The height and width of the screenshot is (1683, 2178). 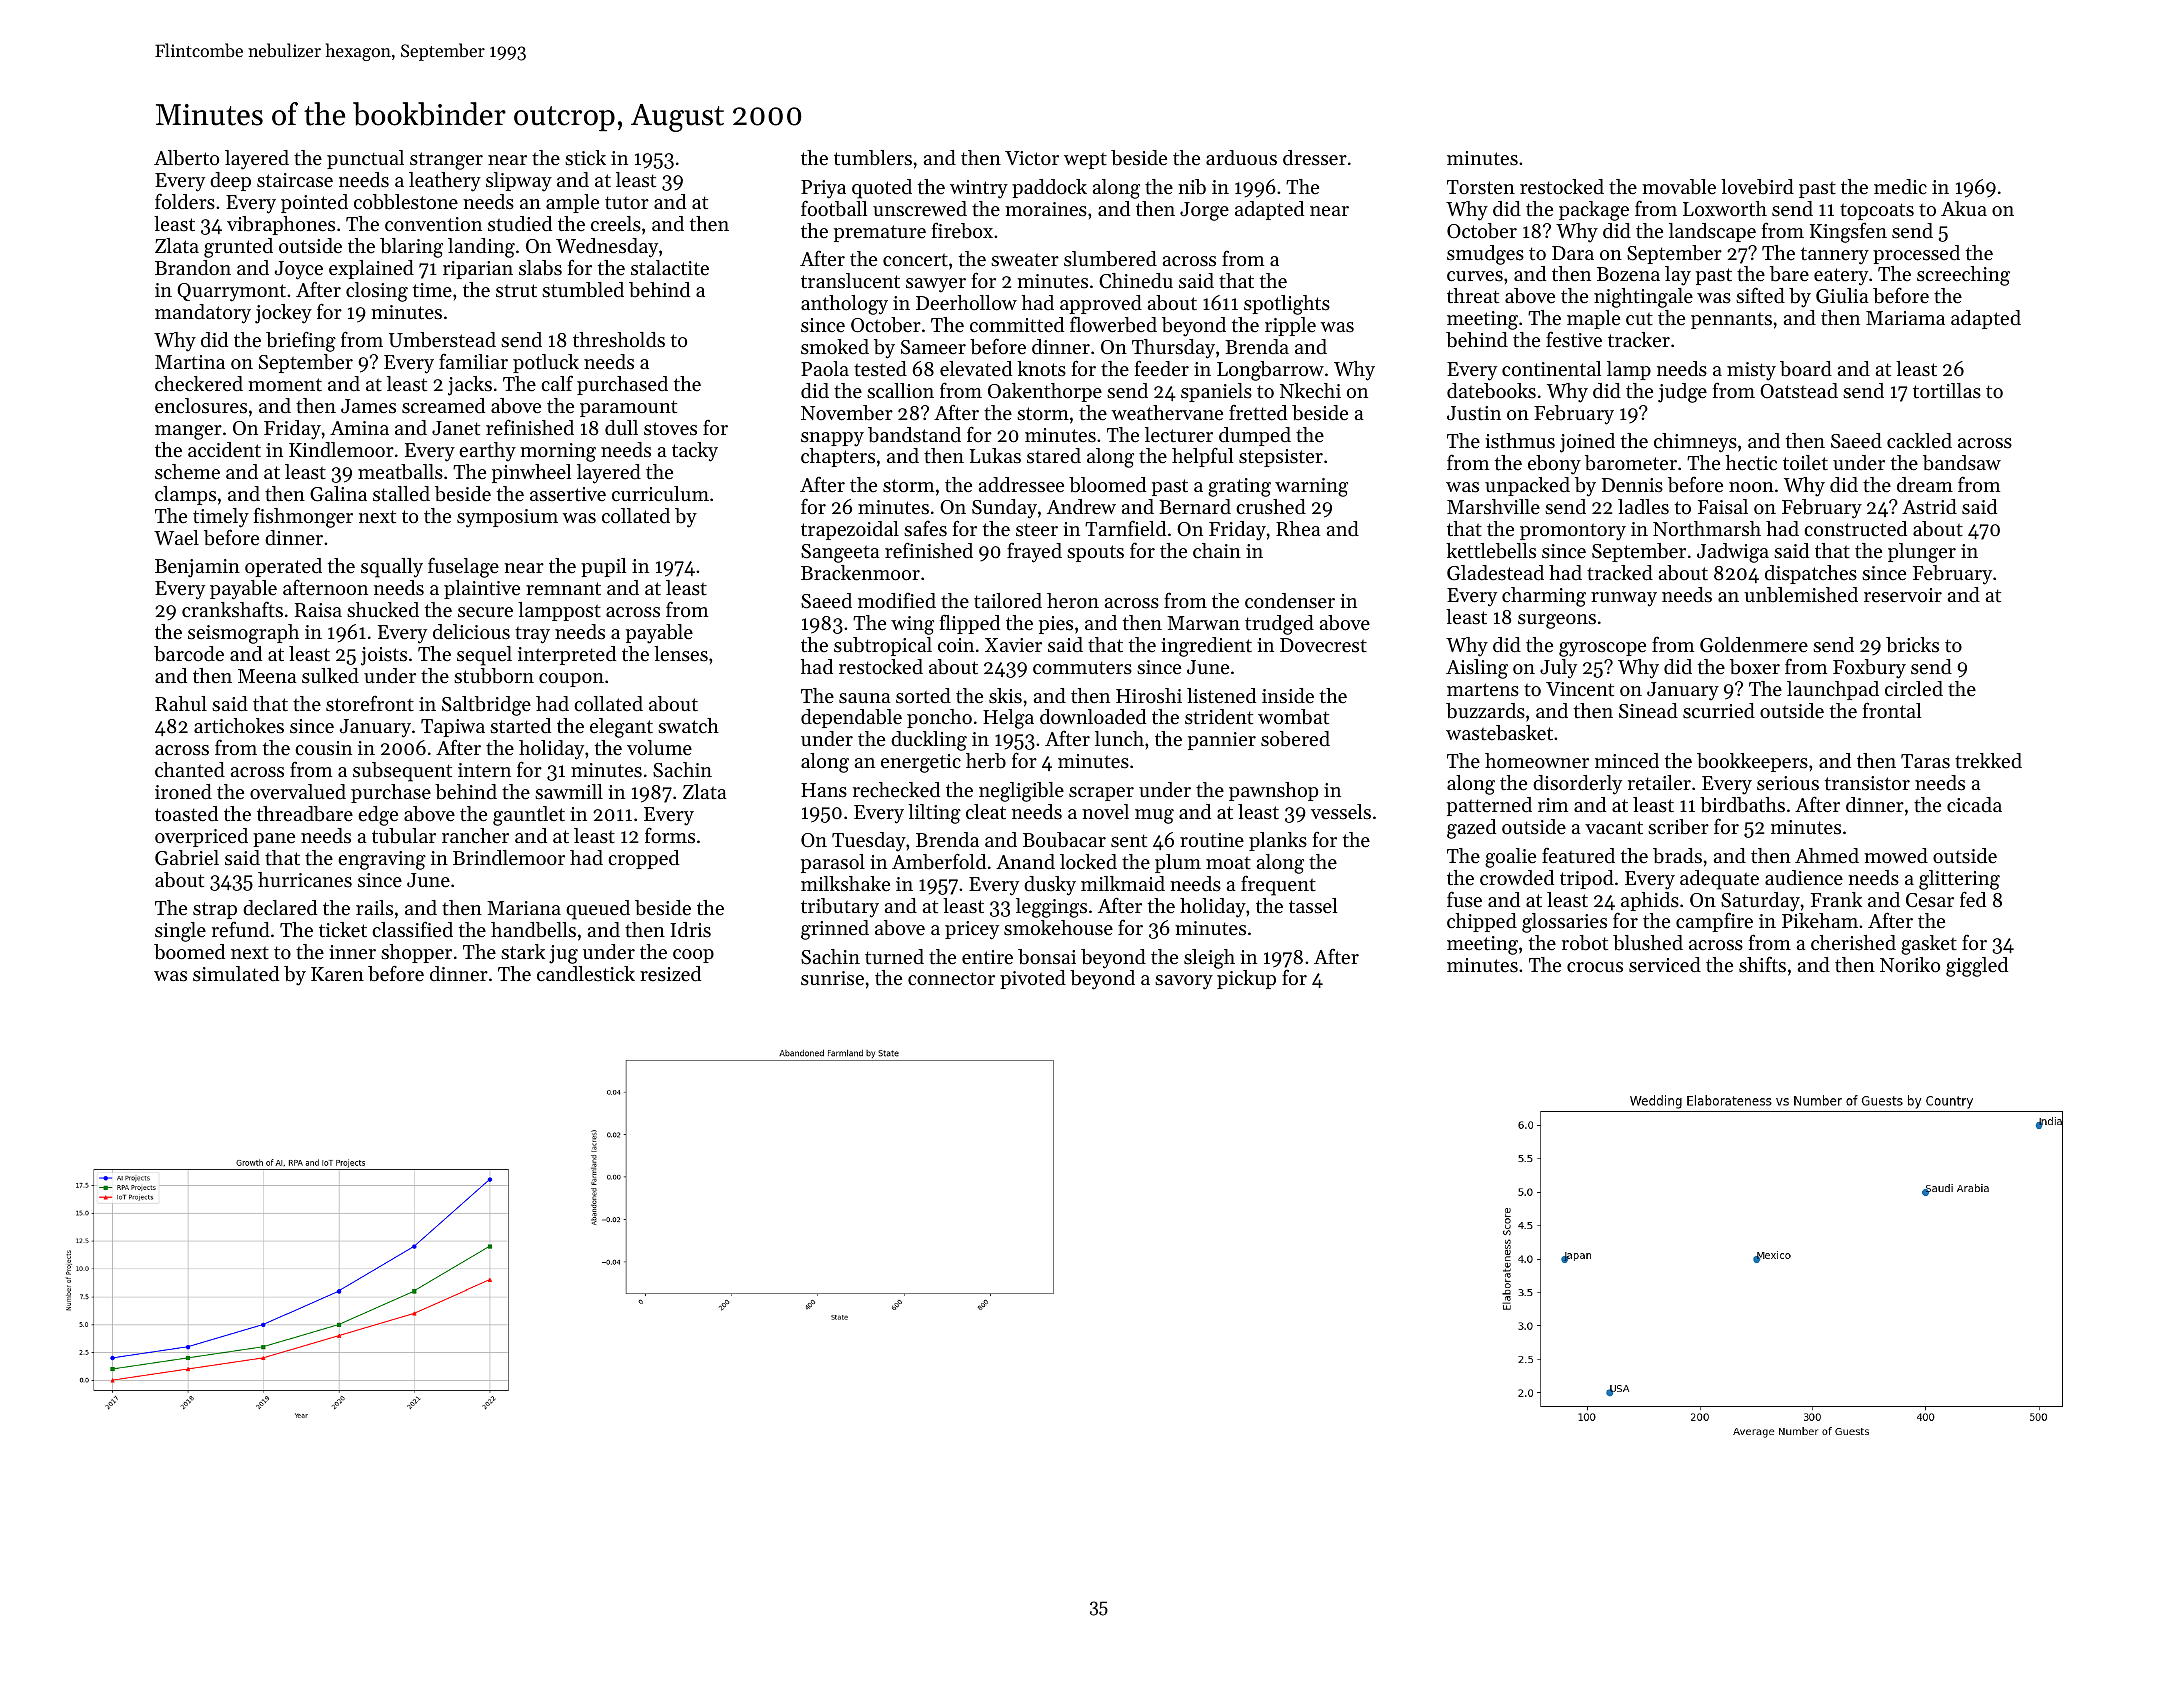 What do you see at coordinates (873, 158) in the screenshot?
I see `tumblers` at bounding box center [873, 158].
